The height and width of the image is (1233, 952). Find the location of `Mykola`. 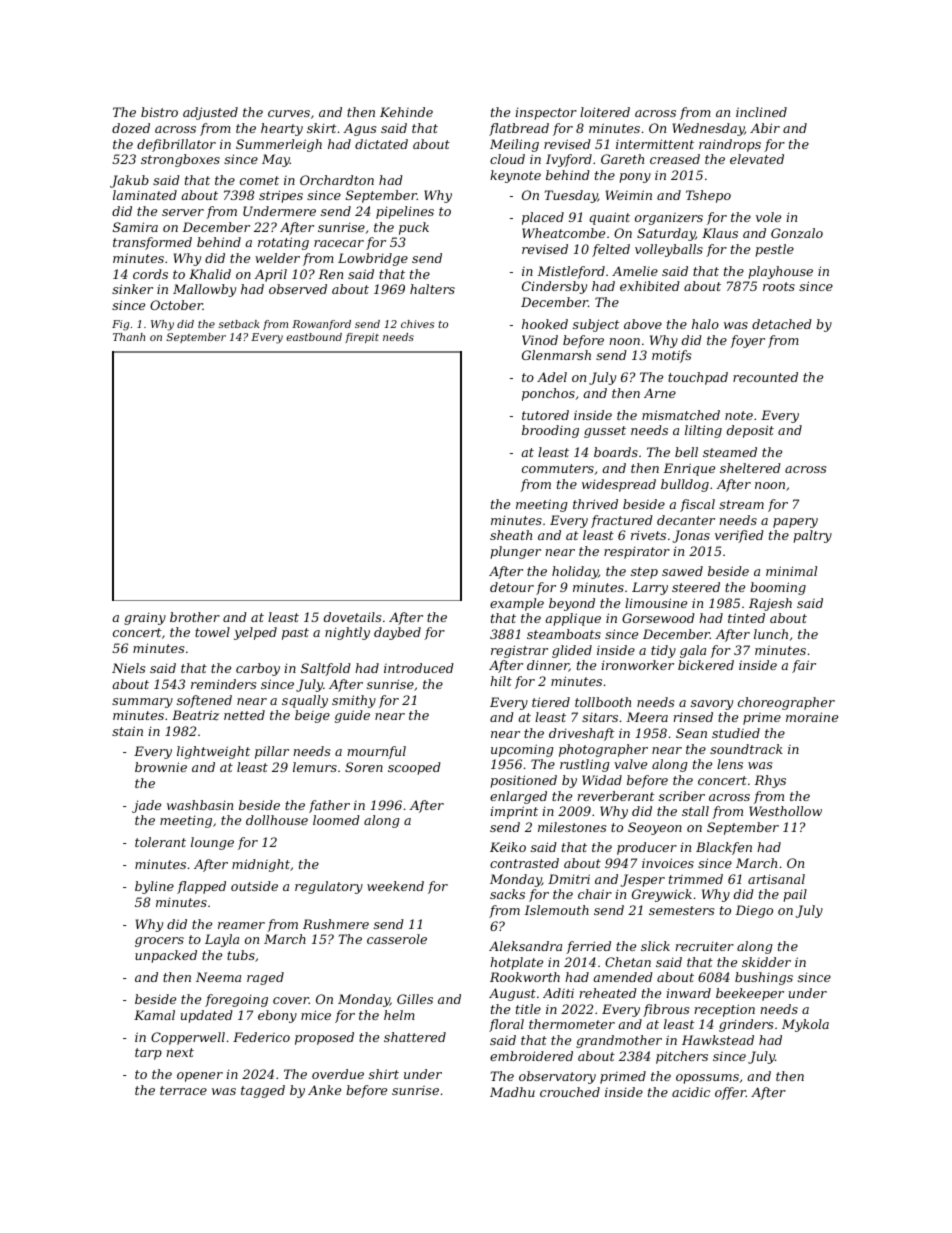

Mykola is located at coordinates (805, 1025).
